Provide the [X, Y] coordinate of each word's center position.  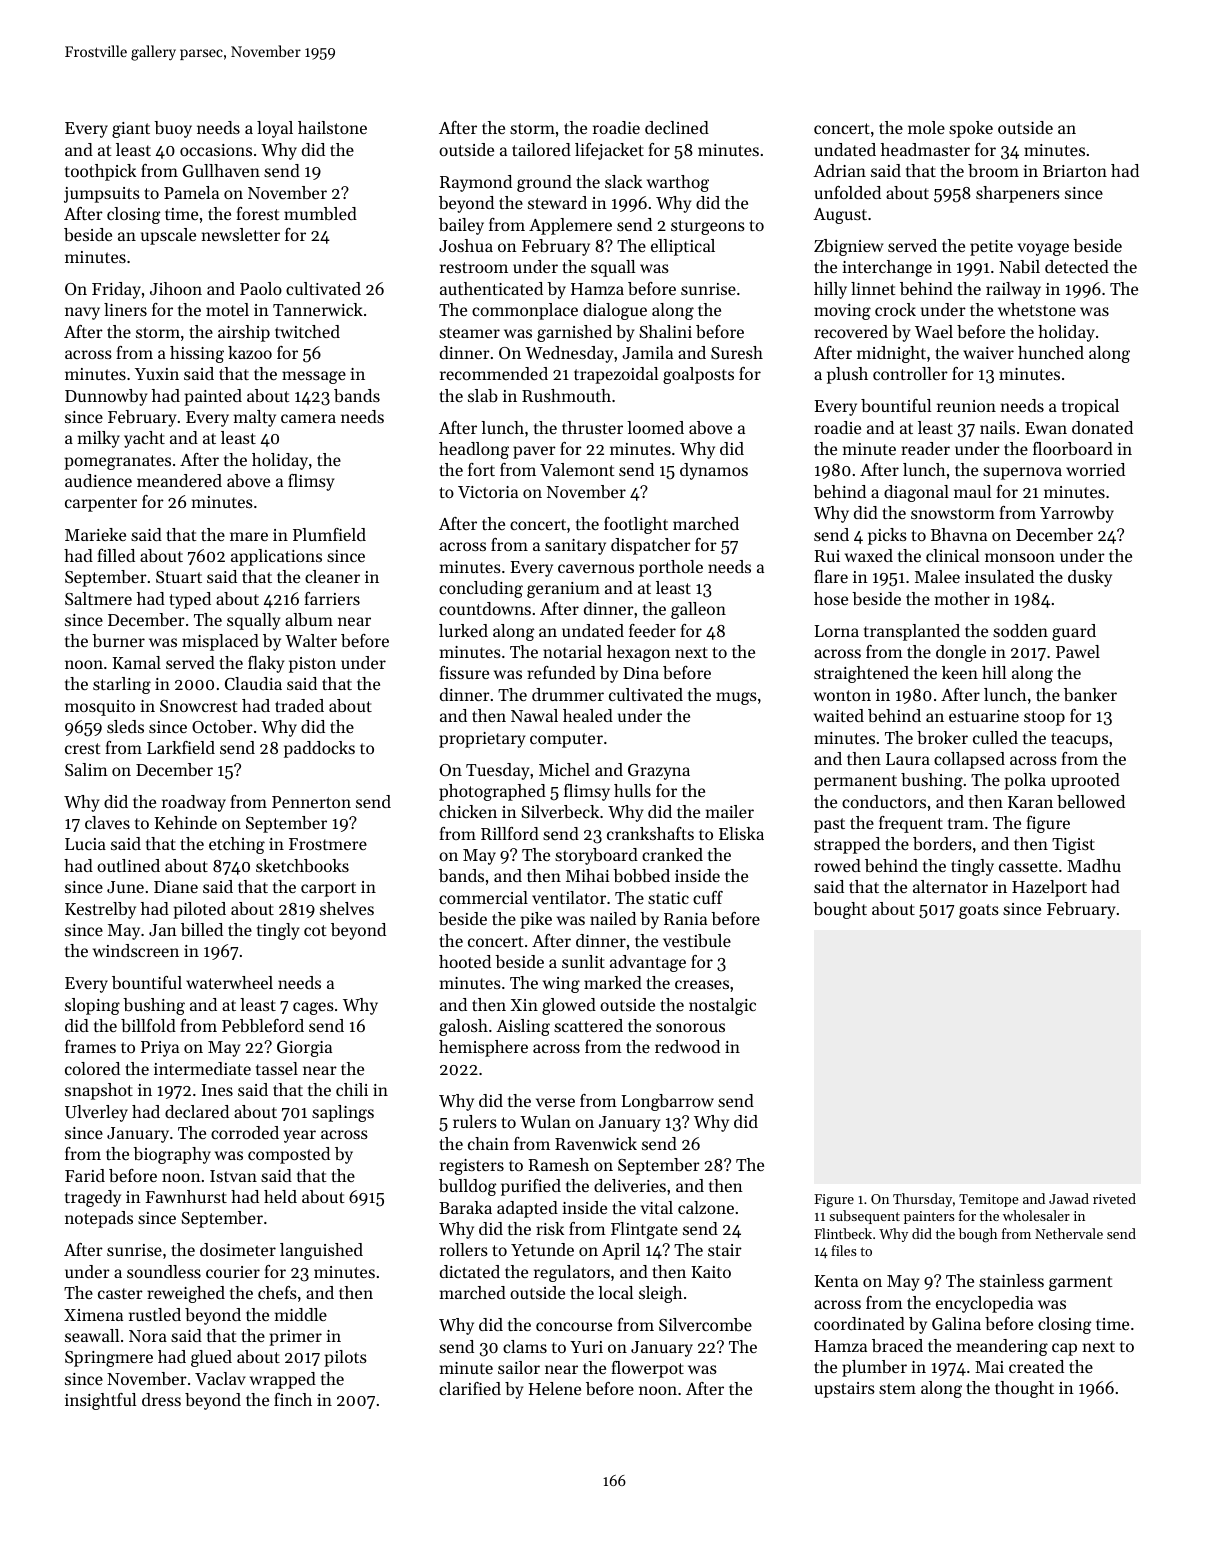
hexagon [639, 653]
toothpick [100, 172]
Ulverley [96, 1113]
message [314, 377]
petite [991, 248]
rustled [155, 1314]
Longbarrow [667, 1102]
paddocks [319, 749]
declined [677, 127]
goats [979, 911]
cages [313, 1008]
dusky [1090, 578]
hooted [465, 961]
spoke [971, 129]
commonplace [525, 311]
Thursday [922, 1200]
